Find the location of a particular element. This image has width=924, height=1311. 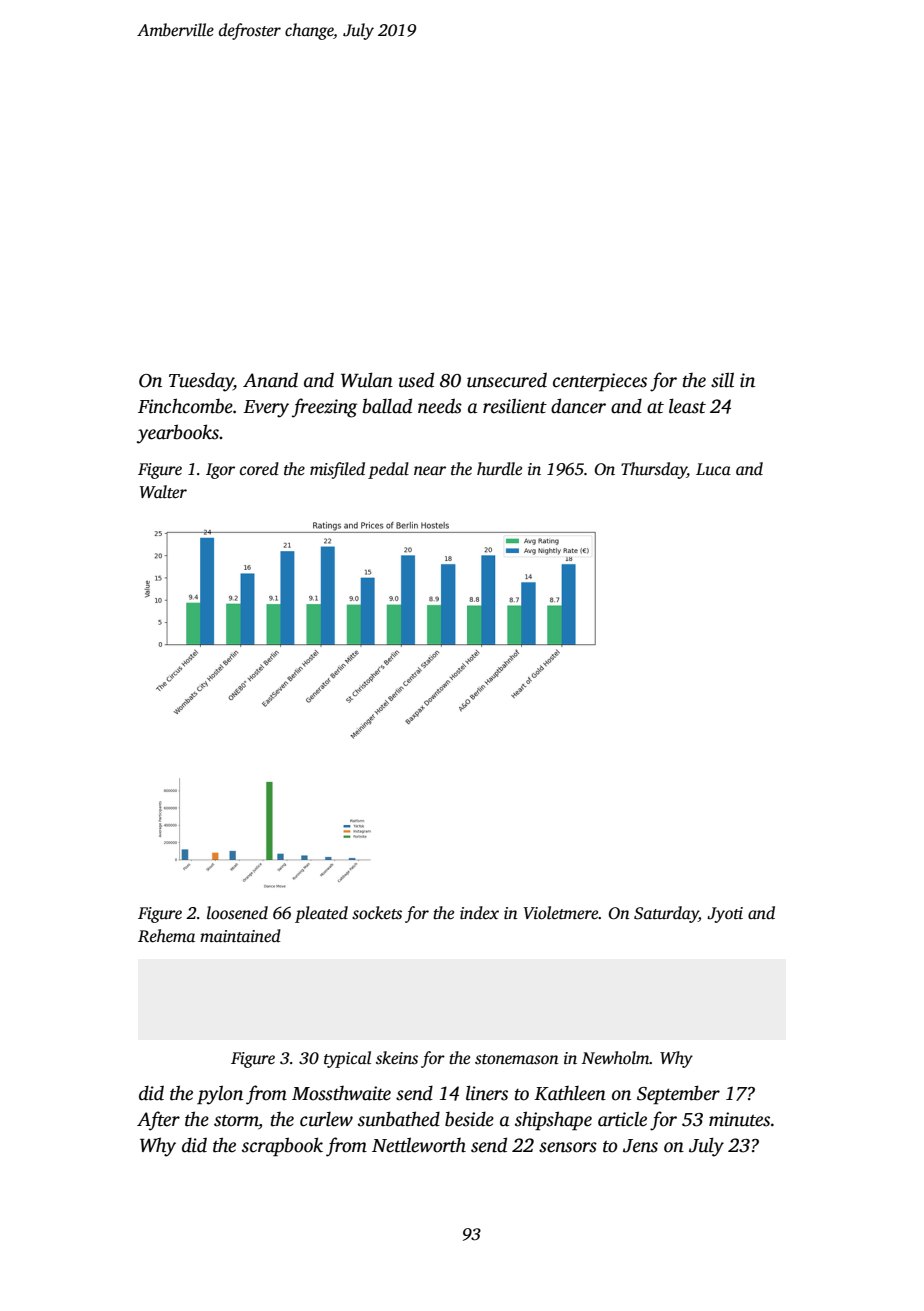

typical is located at coordinates (347, 1059).
